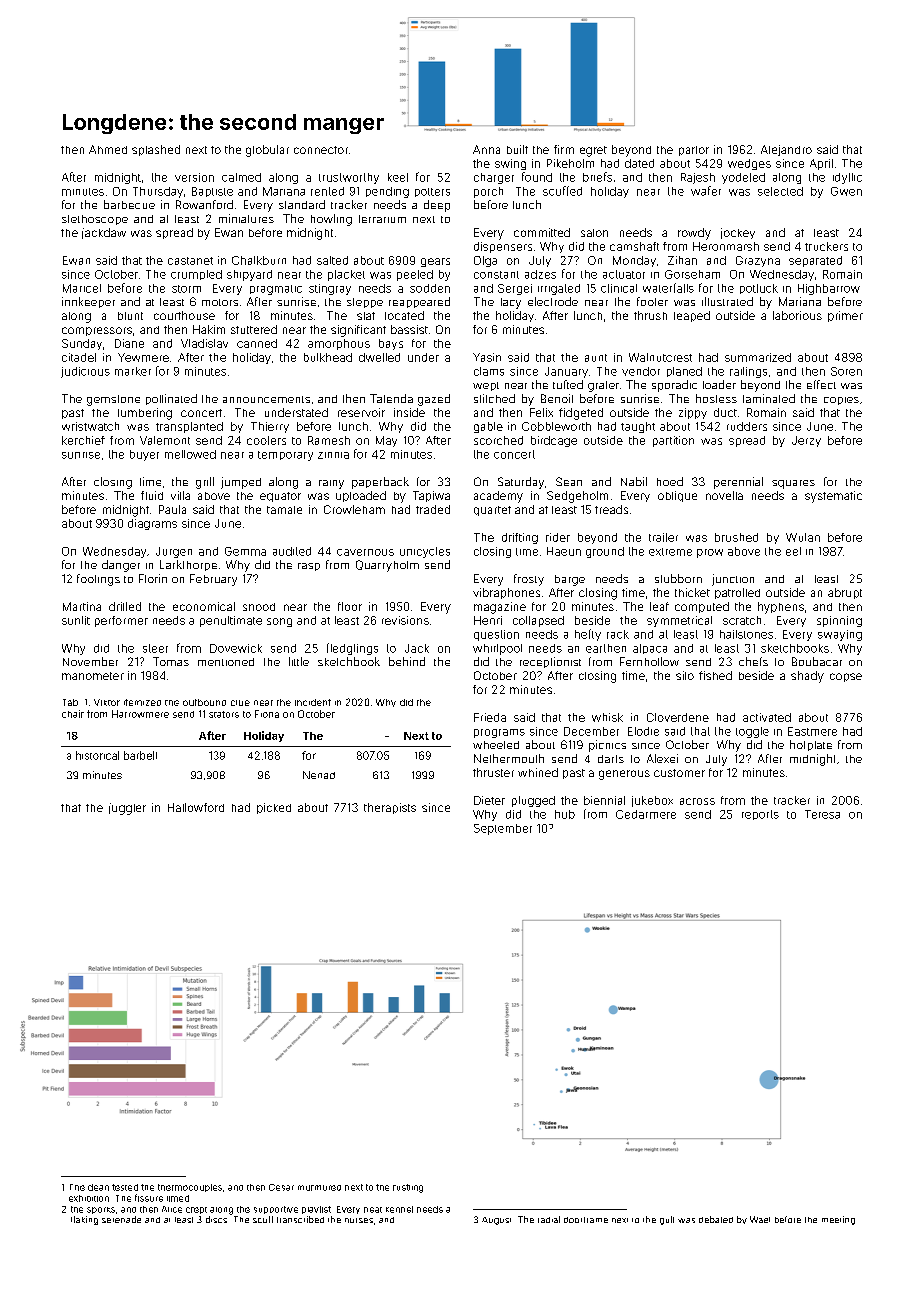 The image size is (924, 1308). I want to click on debated, so click(716, 1219).
